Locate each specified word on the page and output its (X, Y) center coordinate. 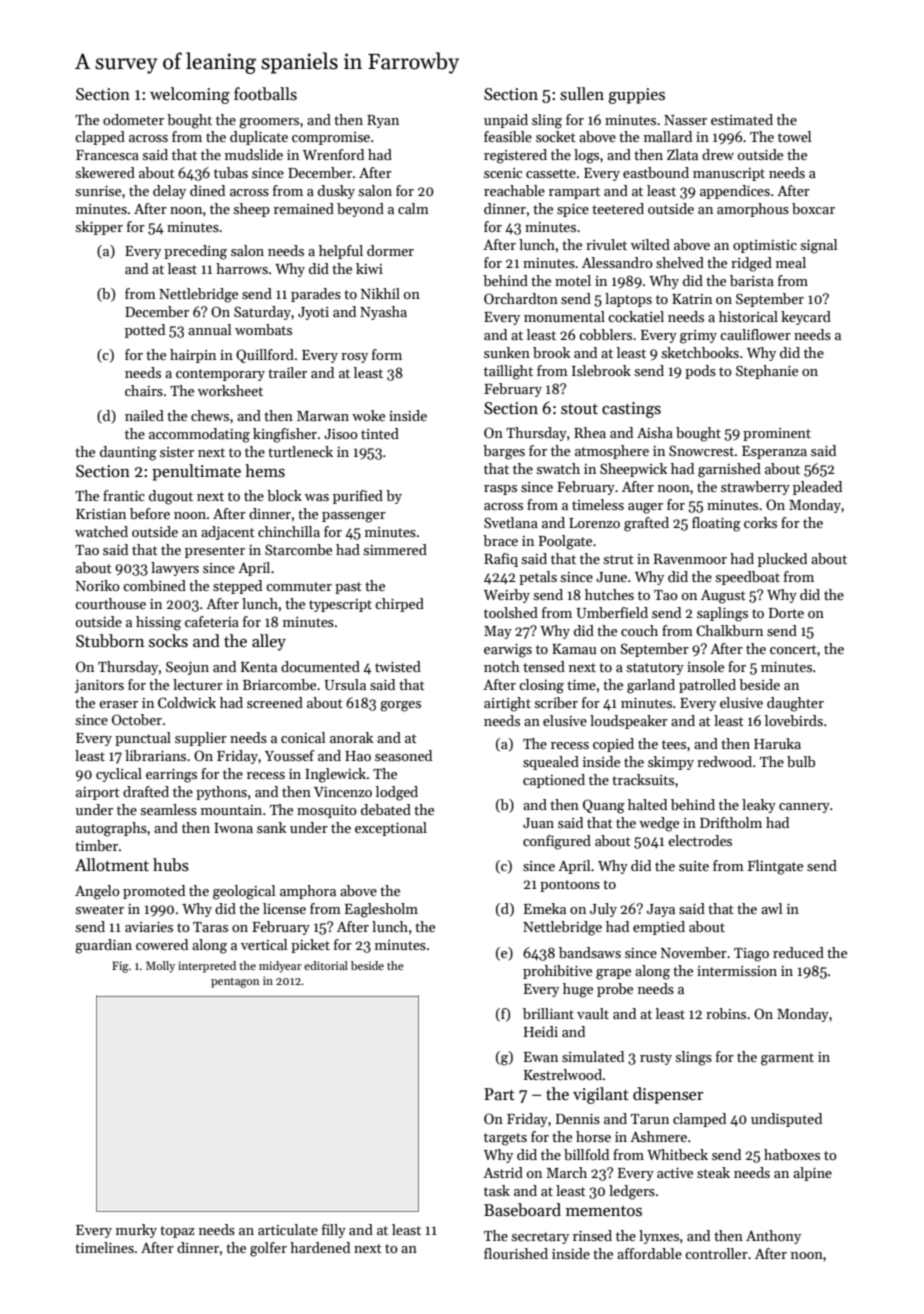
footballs (265, 94)
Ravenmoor (690, 559)
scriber (556, 702)
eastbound (656, 172)
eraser (118, 704)
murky (136, 1231)
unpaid (506, 121)
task (497, 1190)
